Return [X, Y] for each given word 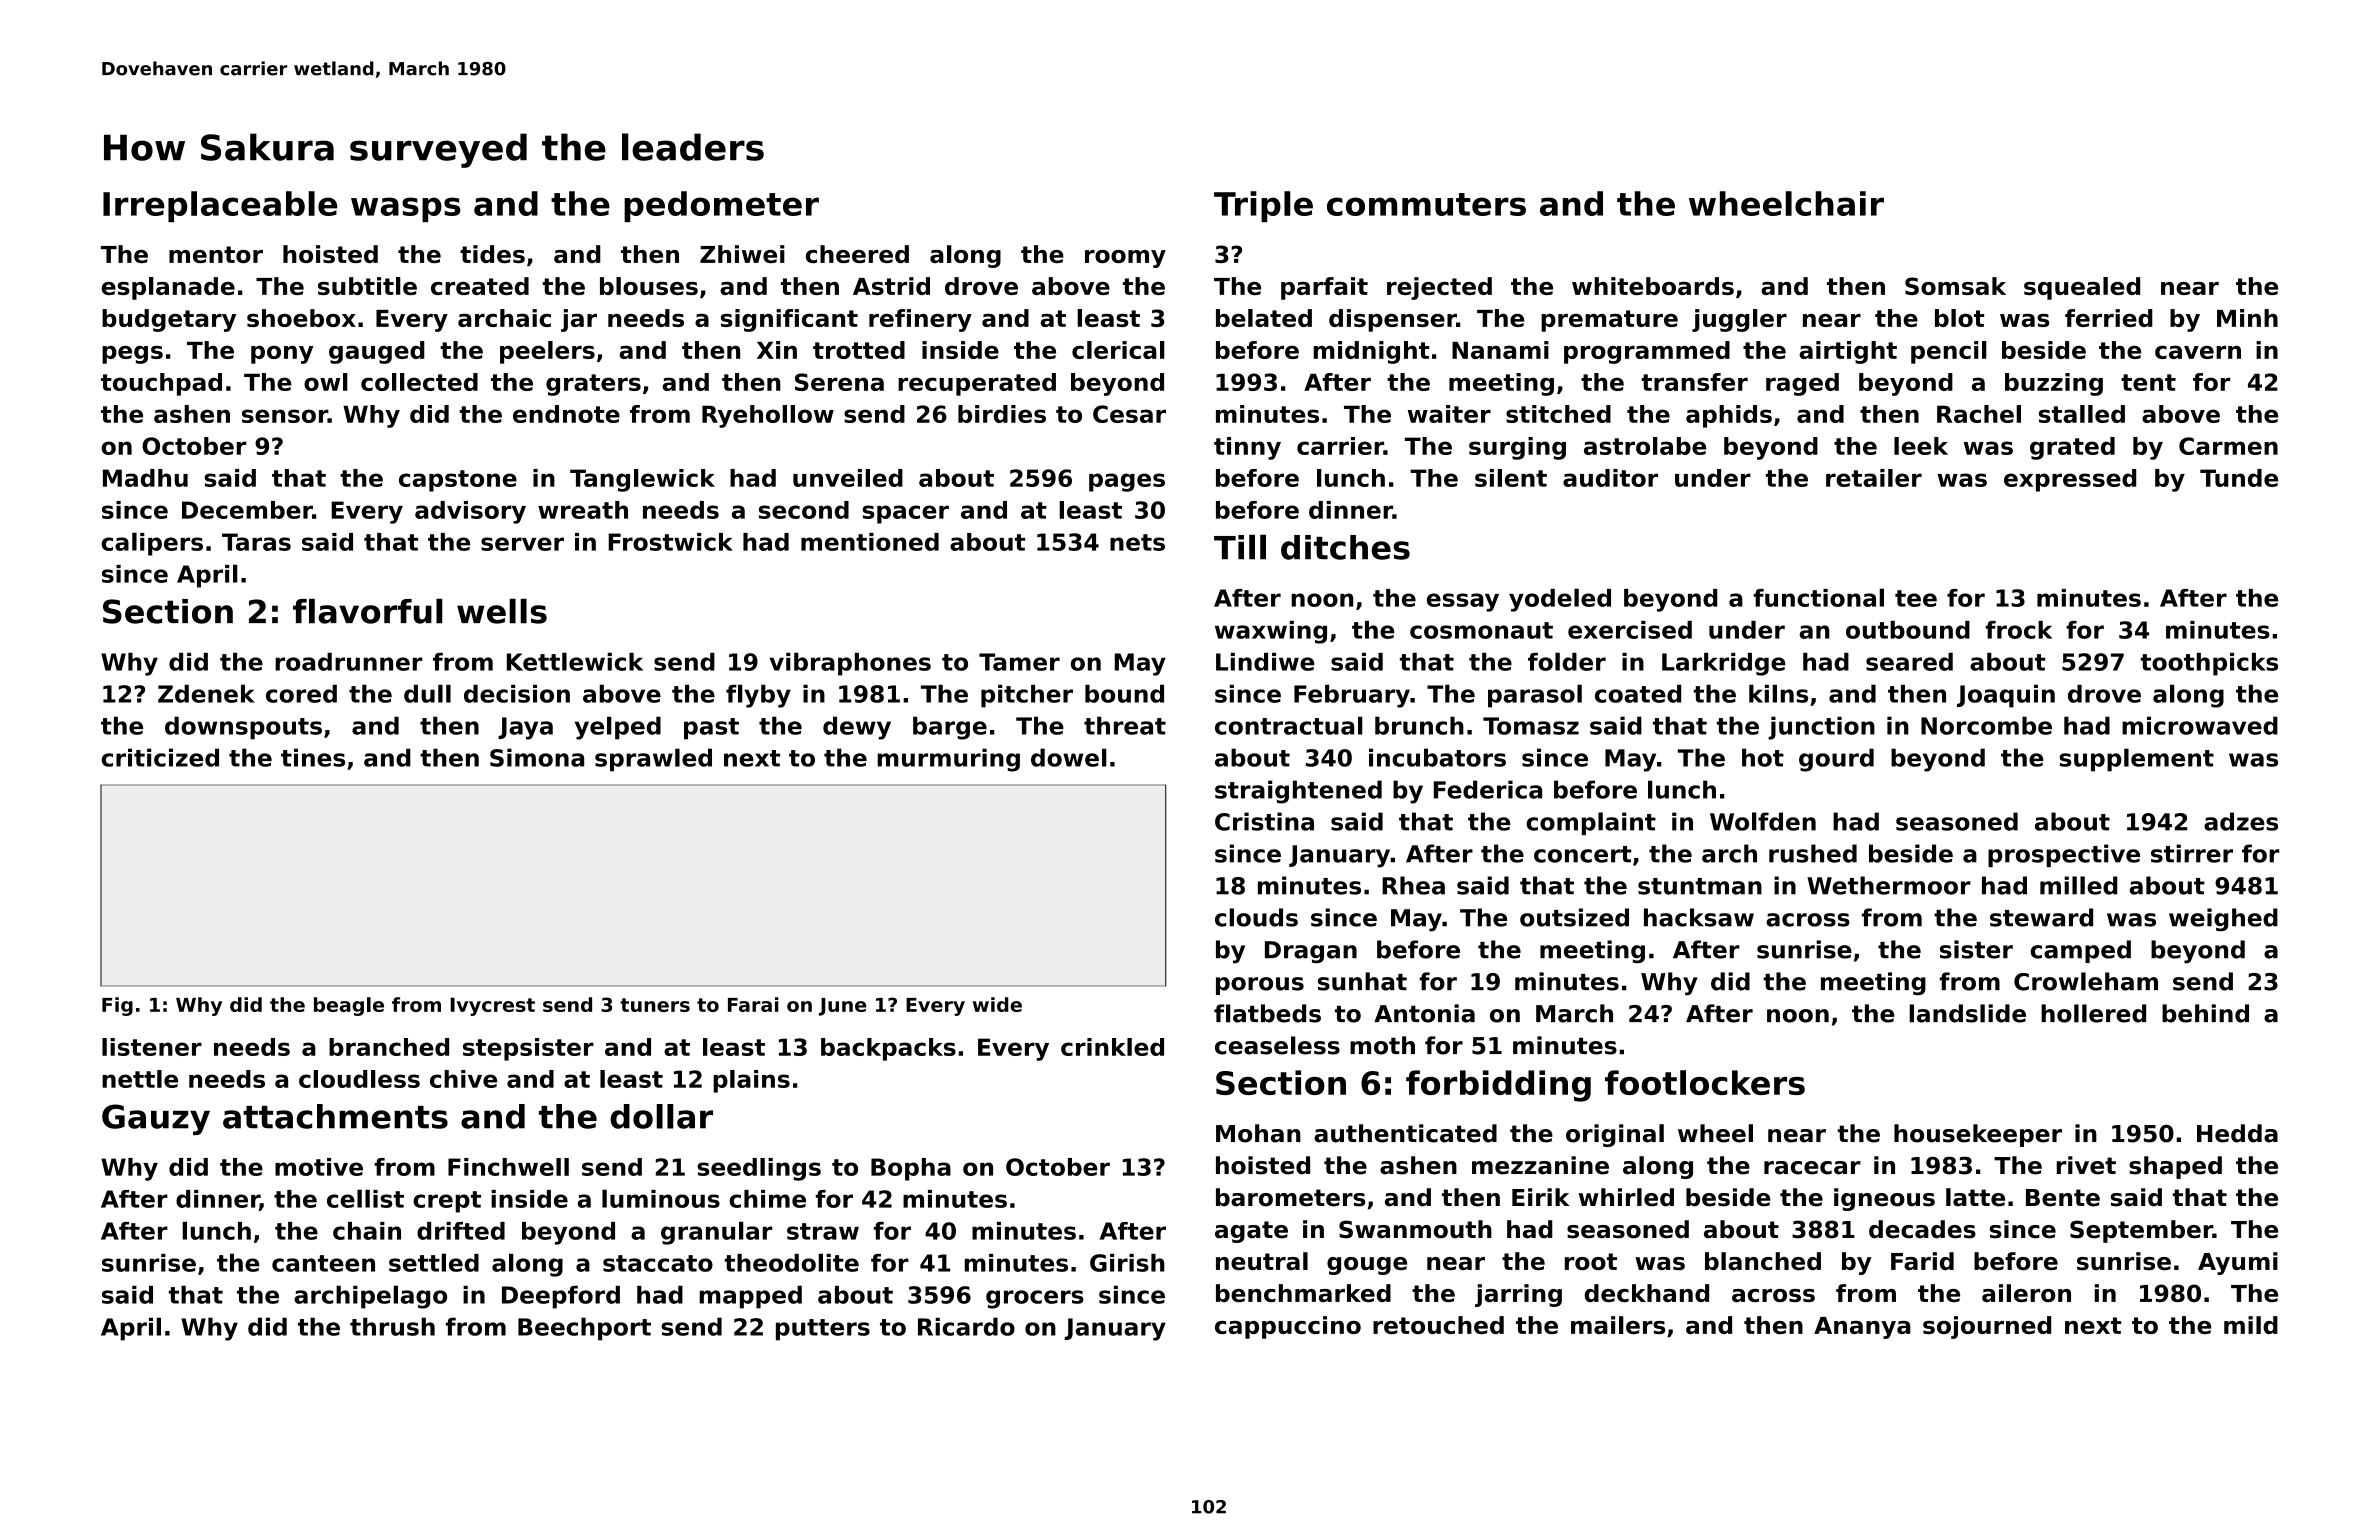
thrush [392, 1326]
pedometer [721, 206]
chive [463, 1079]
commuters [1426, 204]
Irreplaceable [220, 206]
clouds [1256, 917]
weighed [2223, 920]
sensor [285, 416]
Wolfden [1763, 821]
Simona [537, 757]
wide [997, 1004]
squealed [2082, 288]
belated [1264, 318]
